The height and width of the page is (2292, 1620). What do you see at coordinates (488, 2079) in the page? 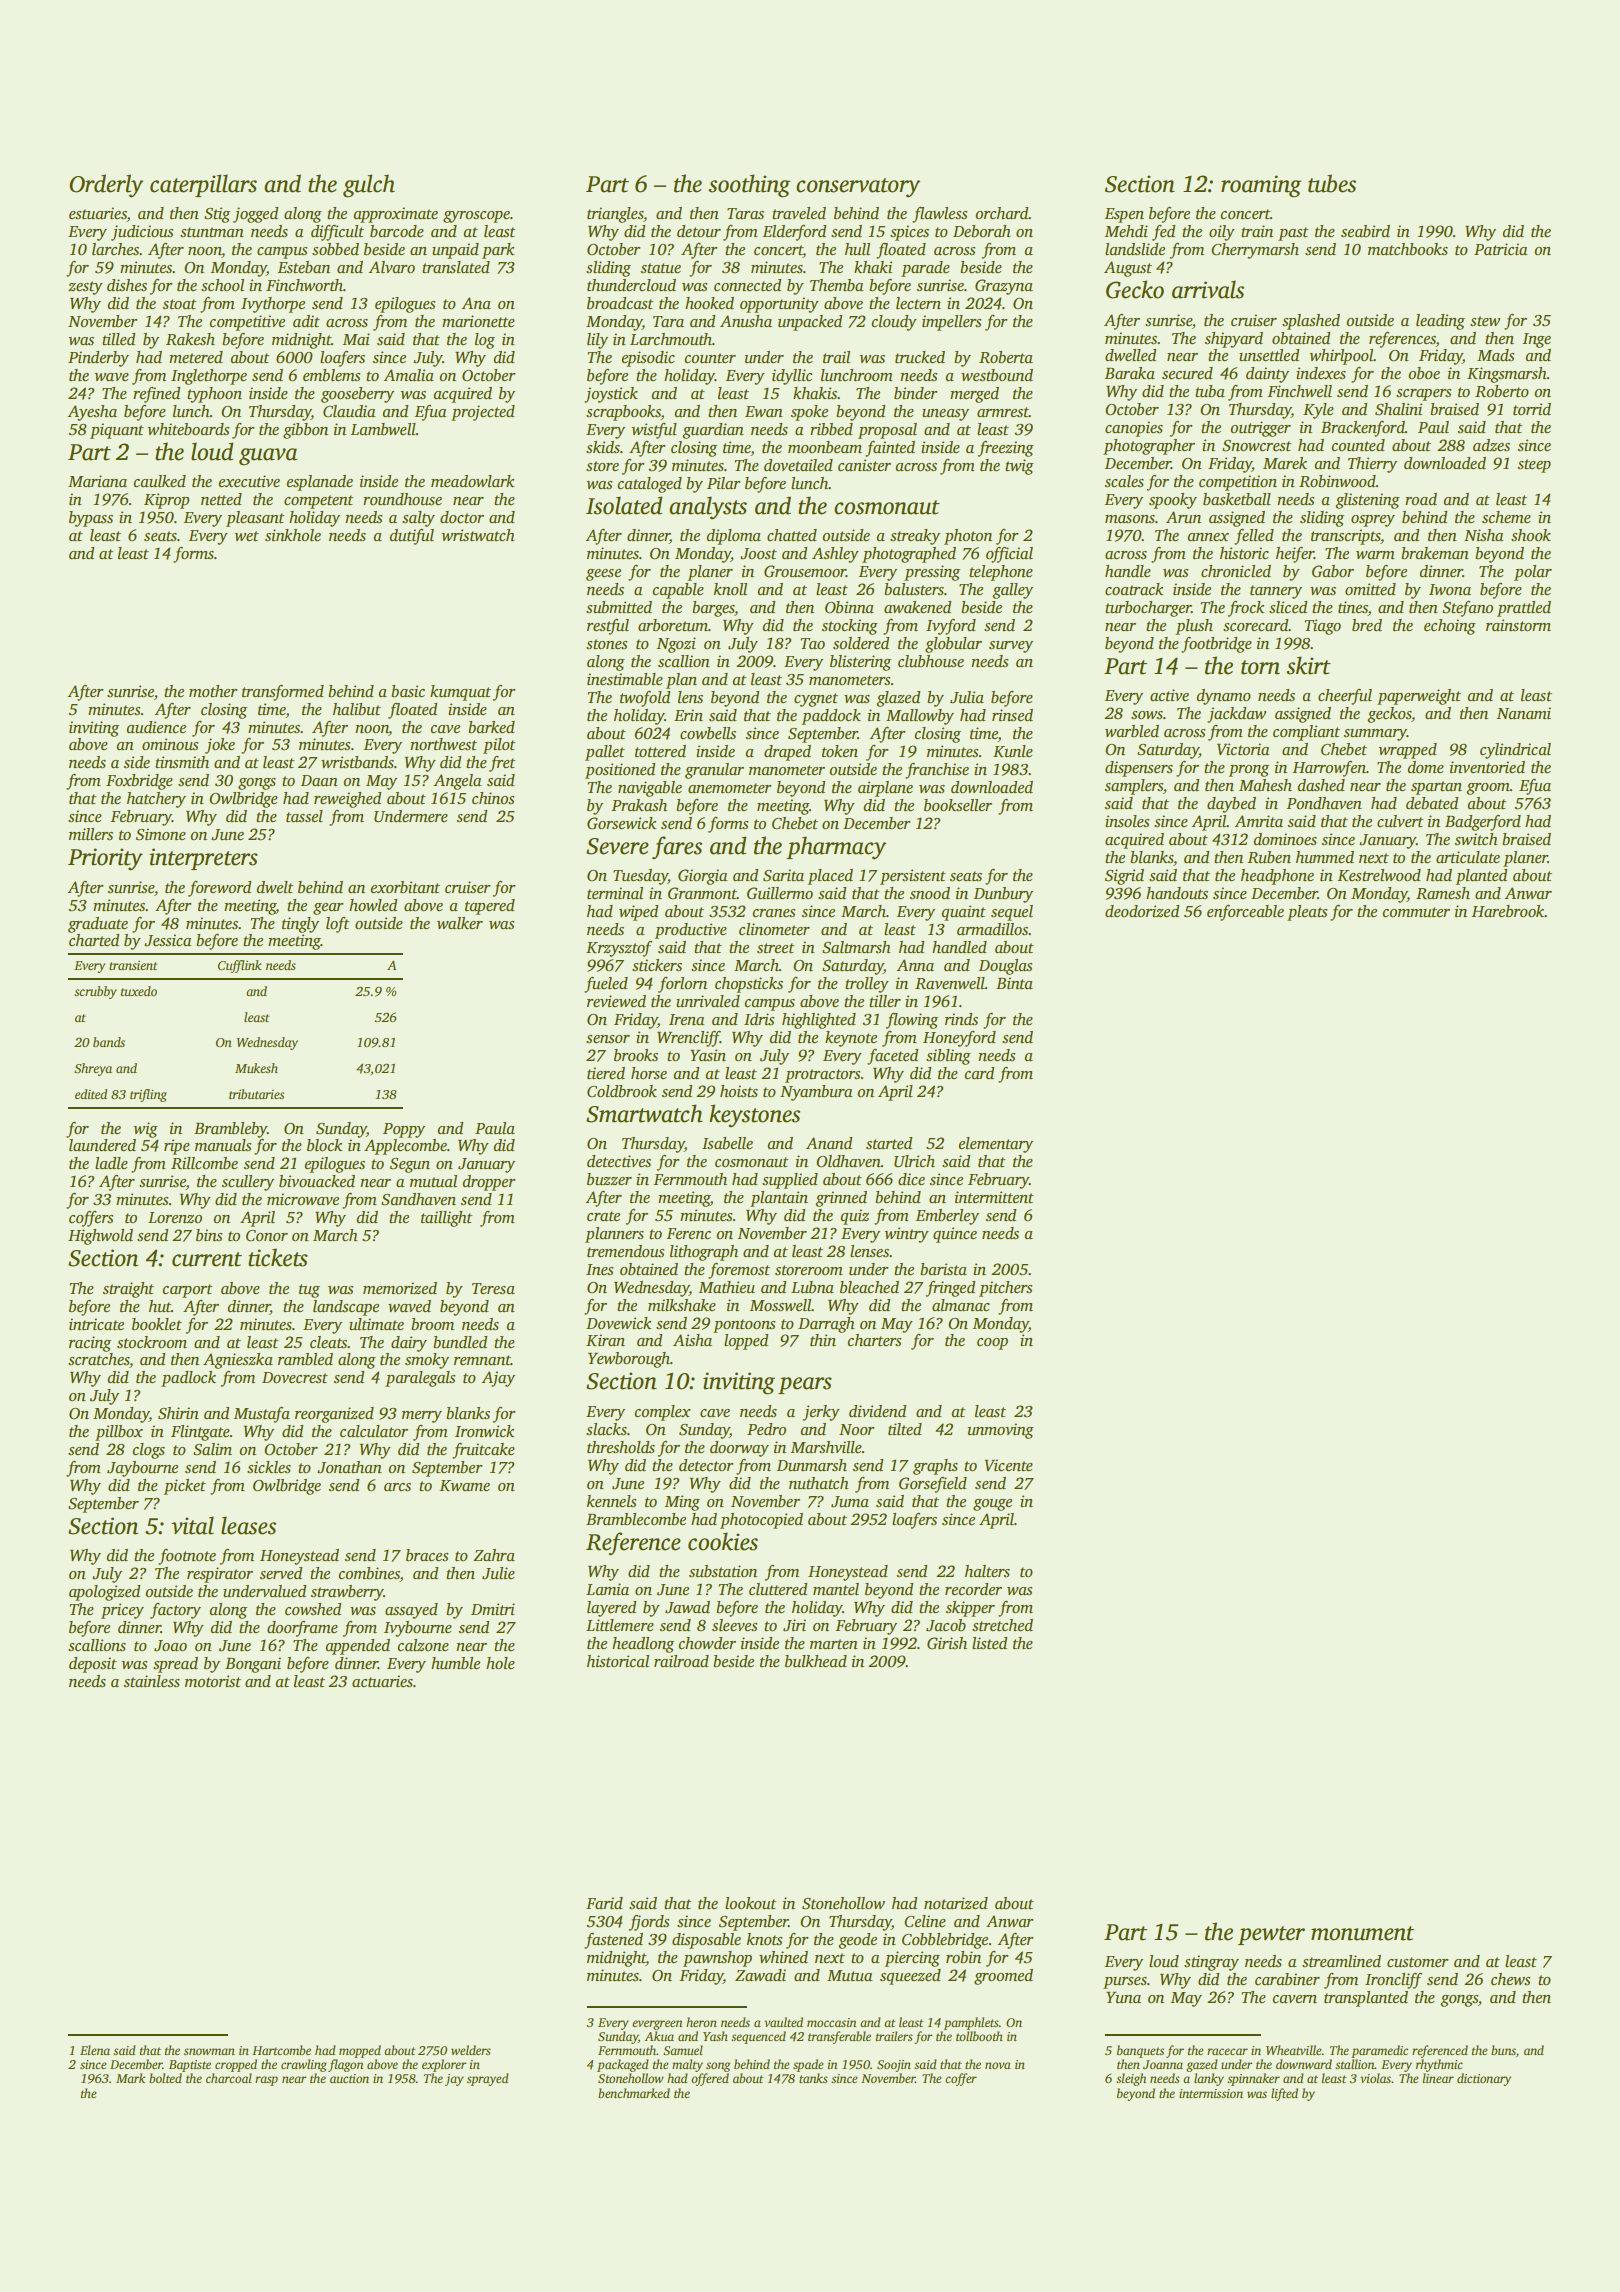
I see `sprayed` at bounding box center [488, 2079].
